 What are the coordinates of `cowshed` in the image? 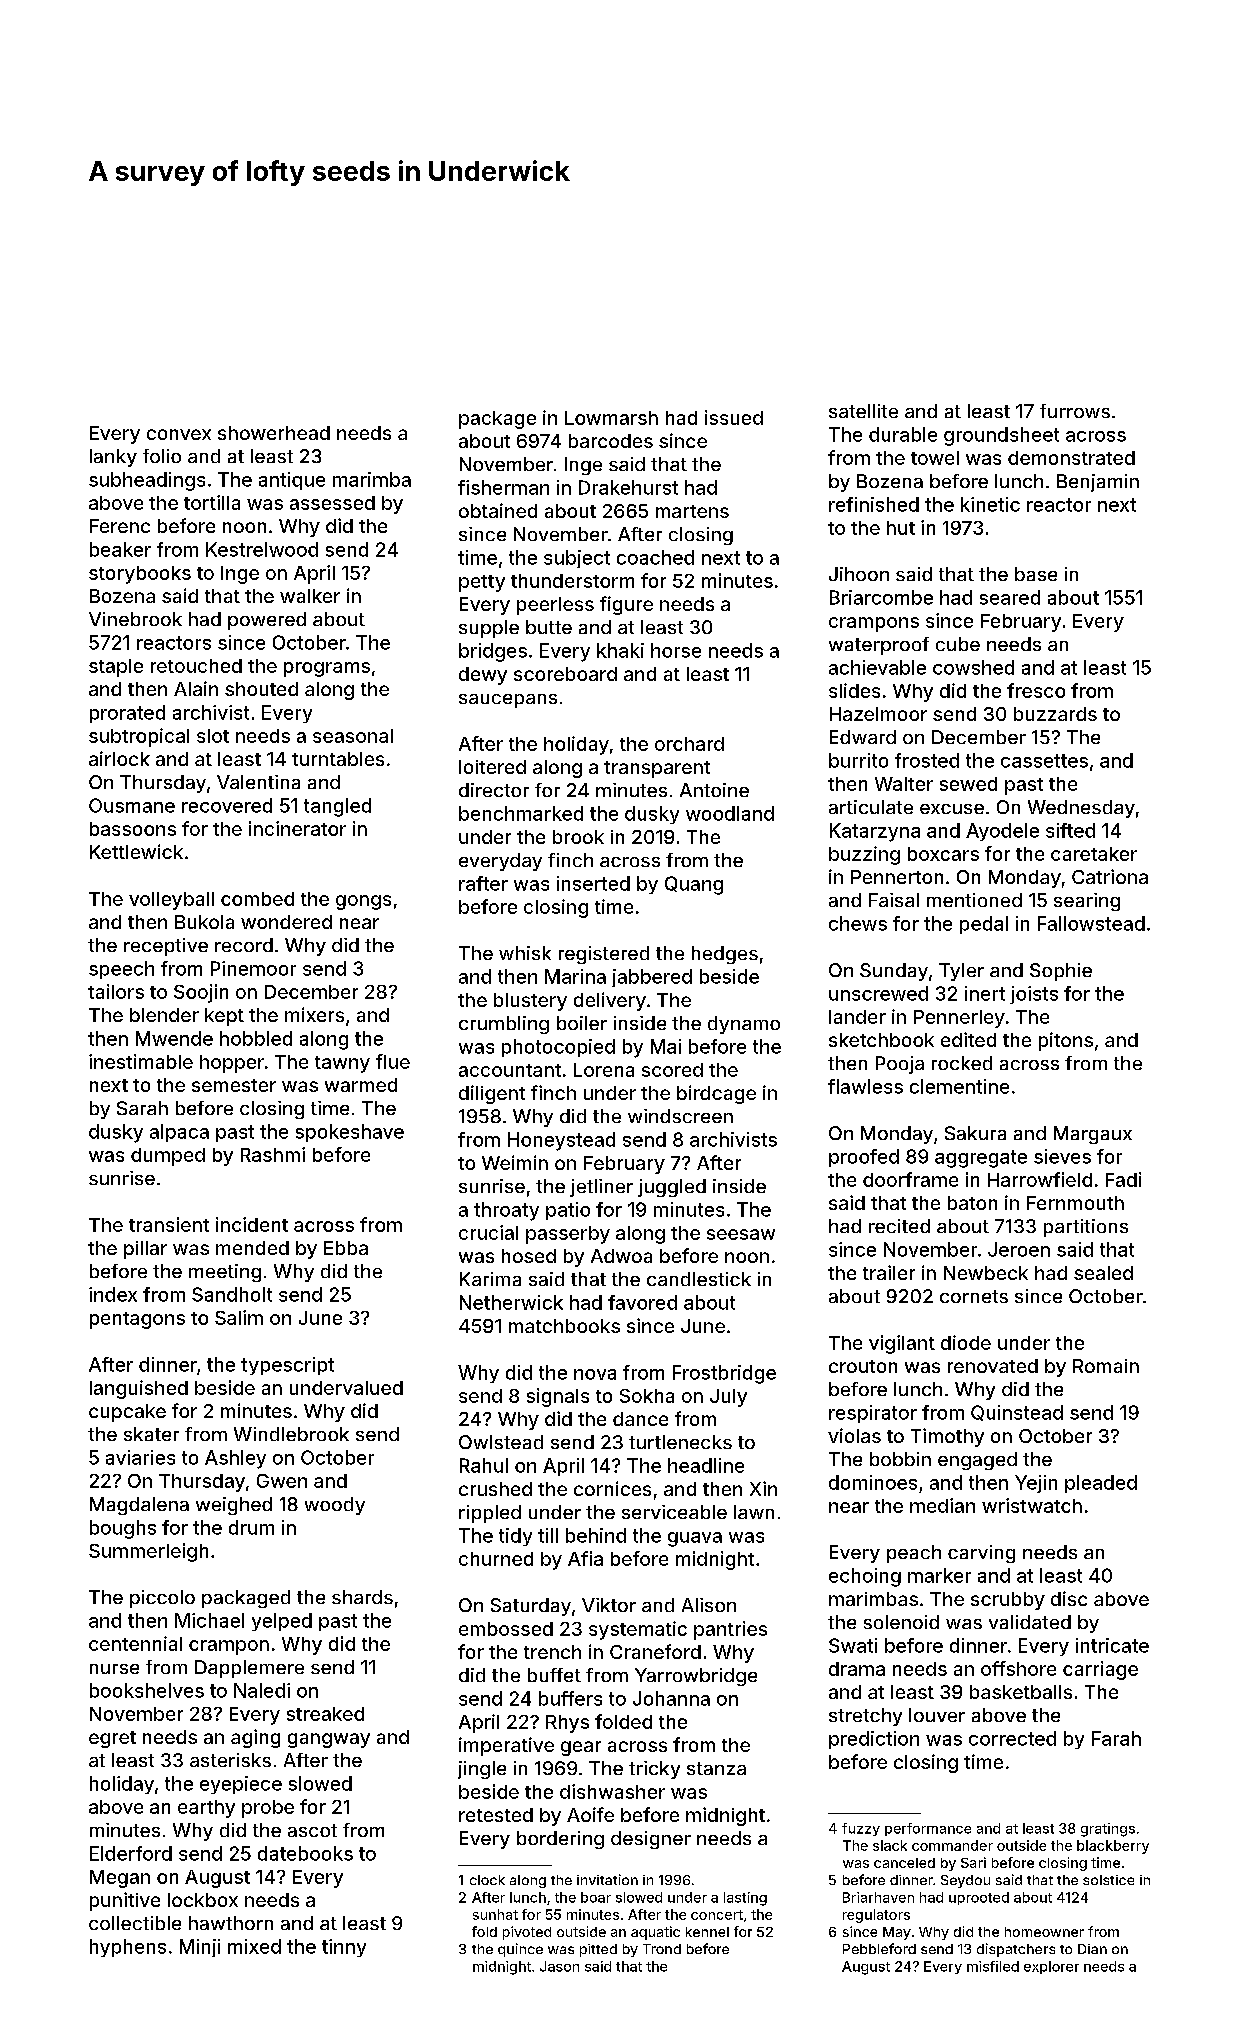 It's located at (973, 667).
